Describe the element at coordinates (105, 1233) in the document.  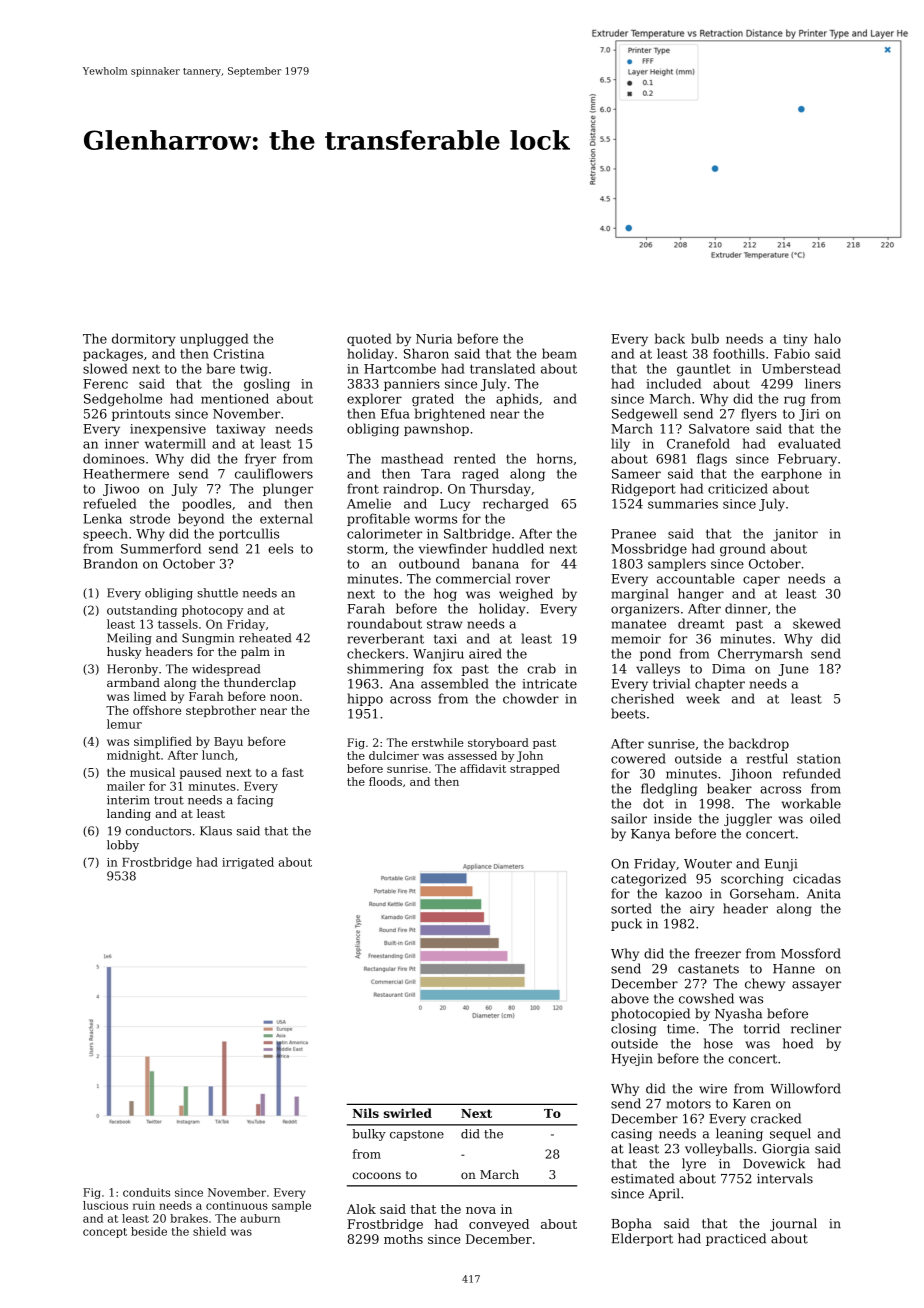
I see `concept` at that location.
